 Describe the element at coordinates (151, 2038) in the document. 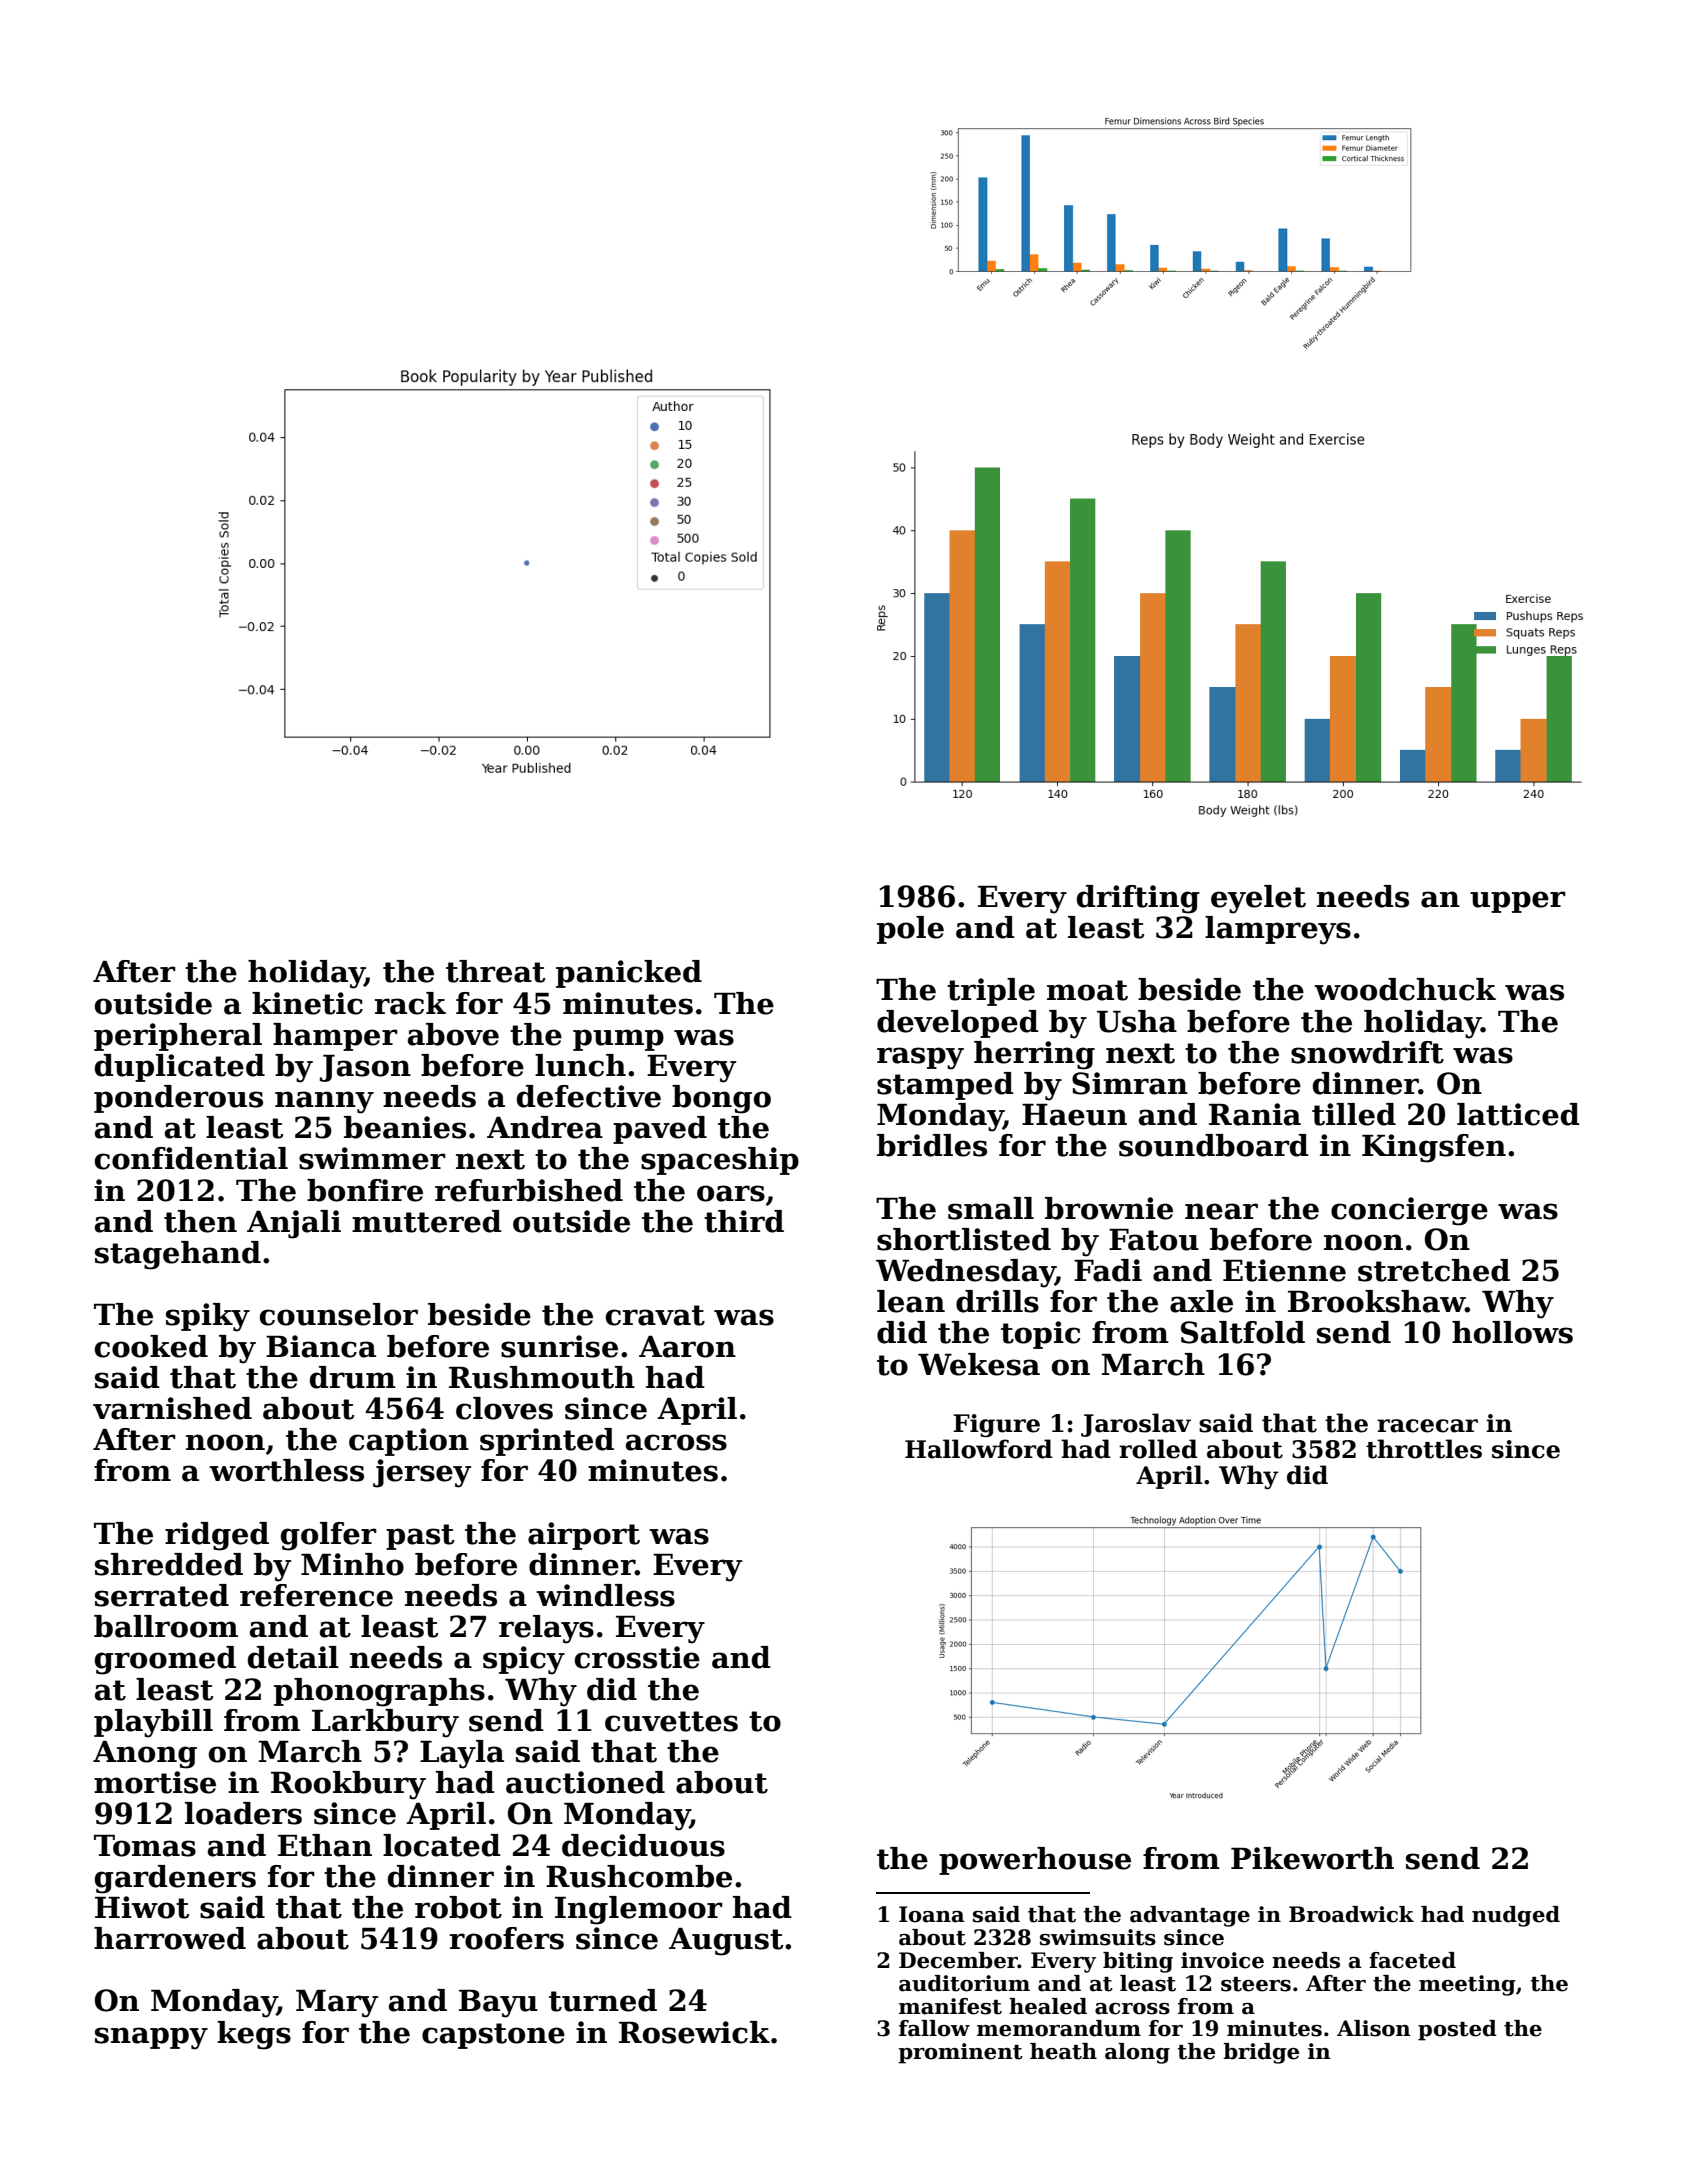

I see `snappy` at that location.
